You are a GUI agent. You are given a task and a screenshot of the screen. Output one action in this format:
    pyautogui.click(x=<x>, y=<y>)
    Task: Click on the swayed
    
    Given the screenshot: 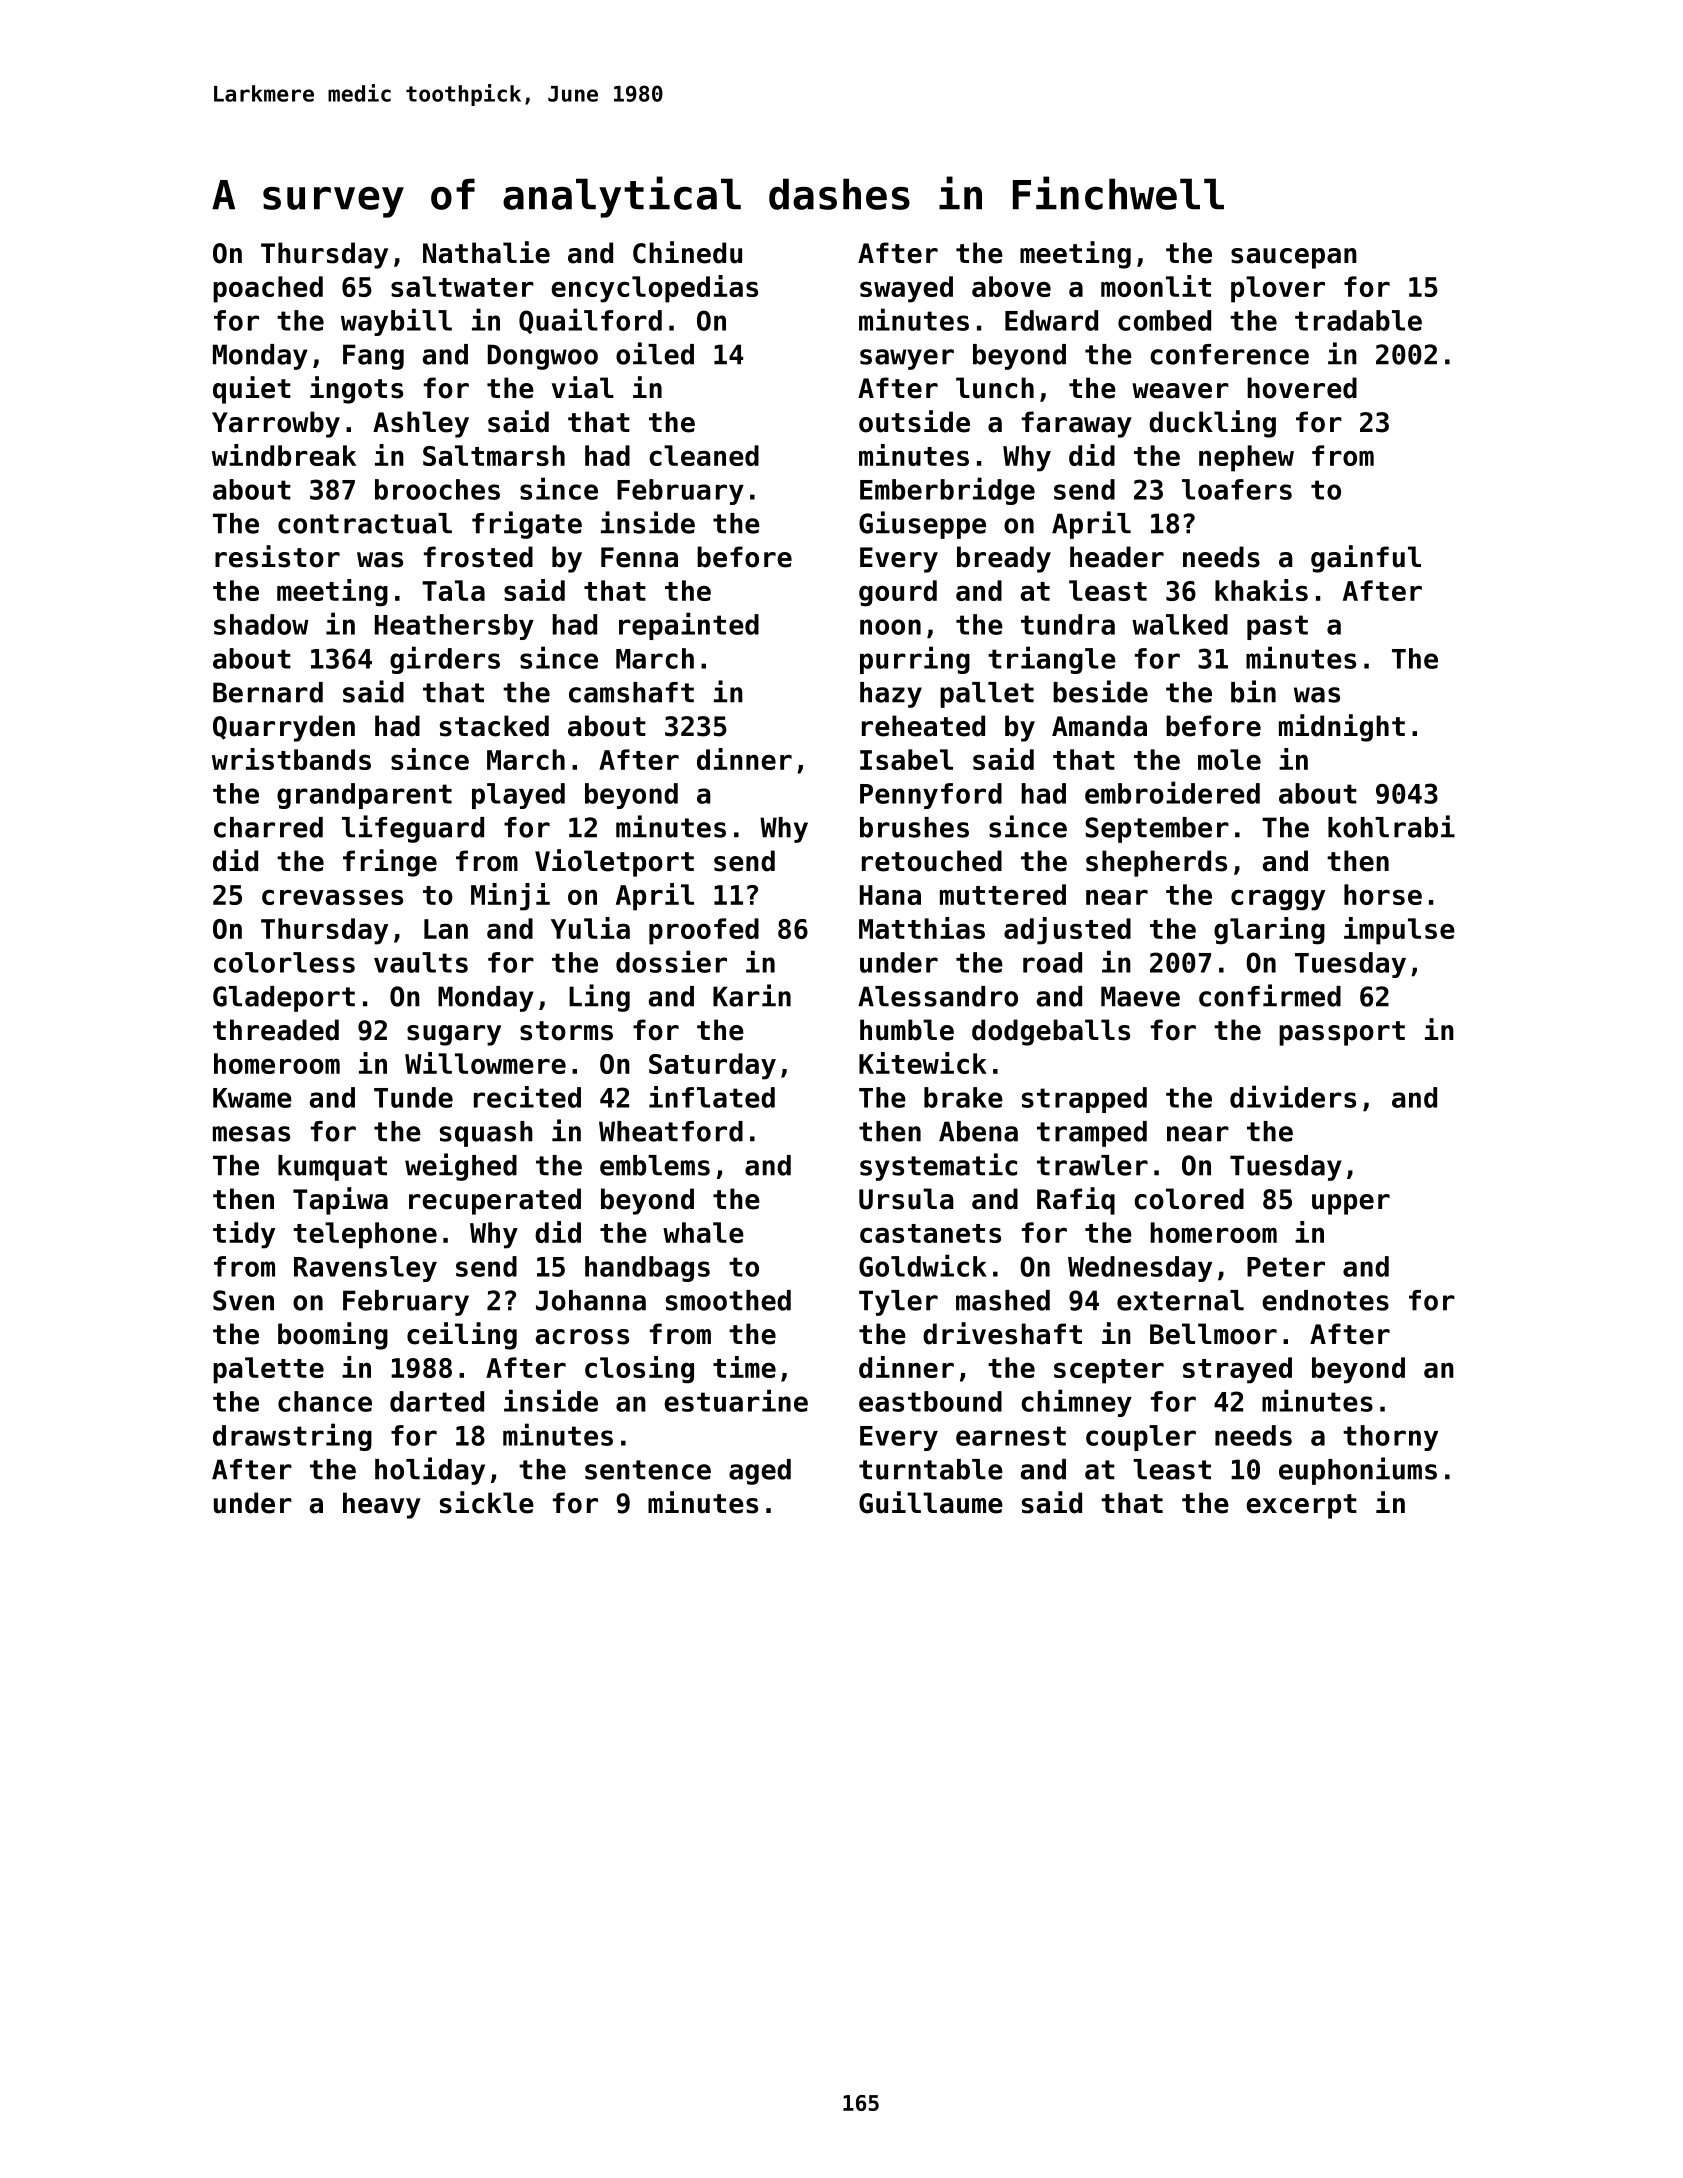 What is the action you would take?
    pyautogui.click(x=906, y=289)
